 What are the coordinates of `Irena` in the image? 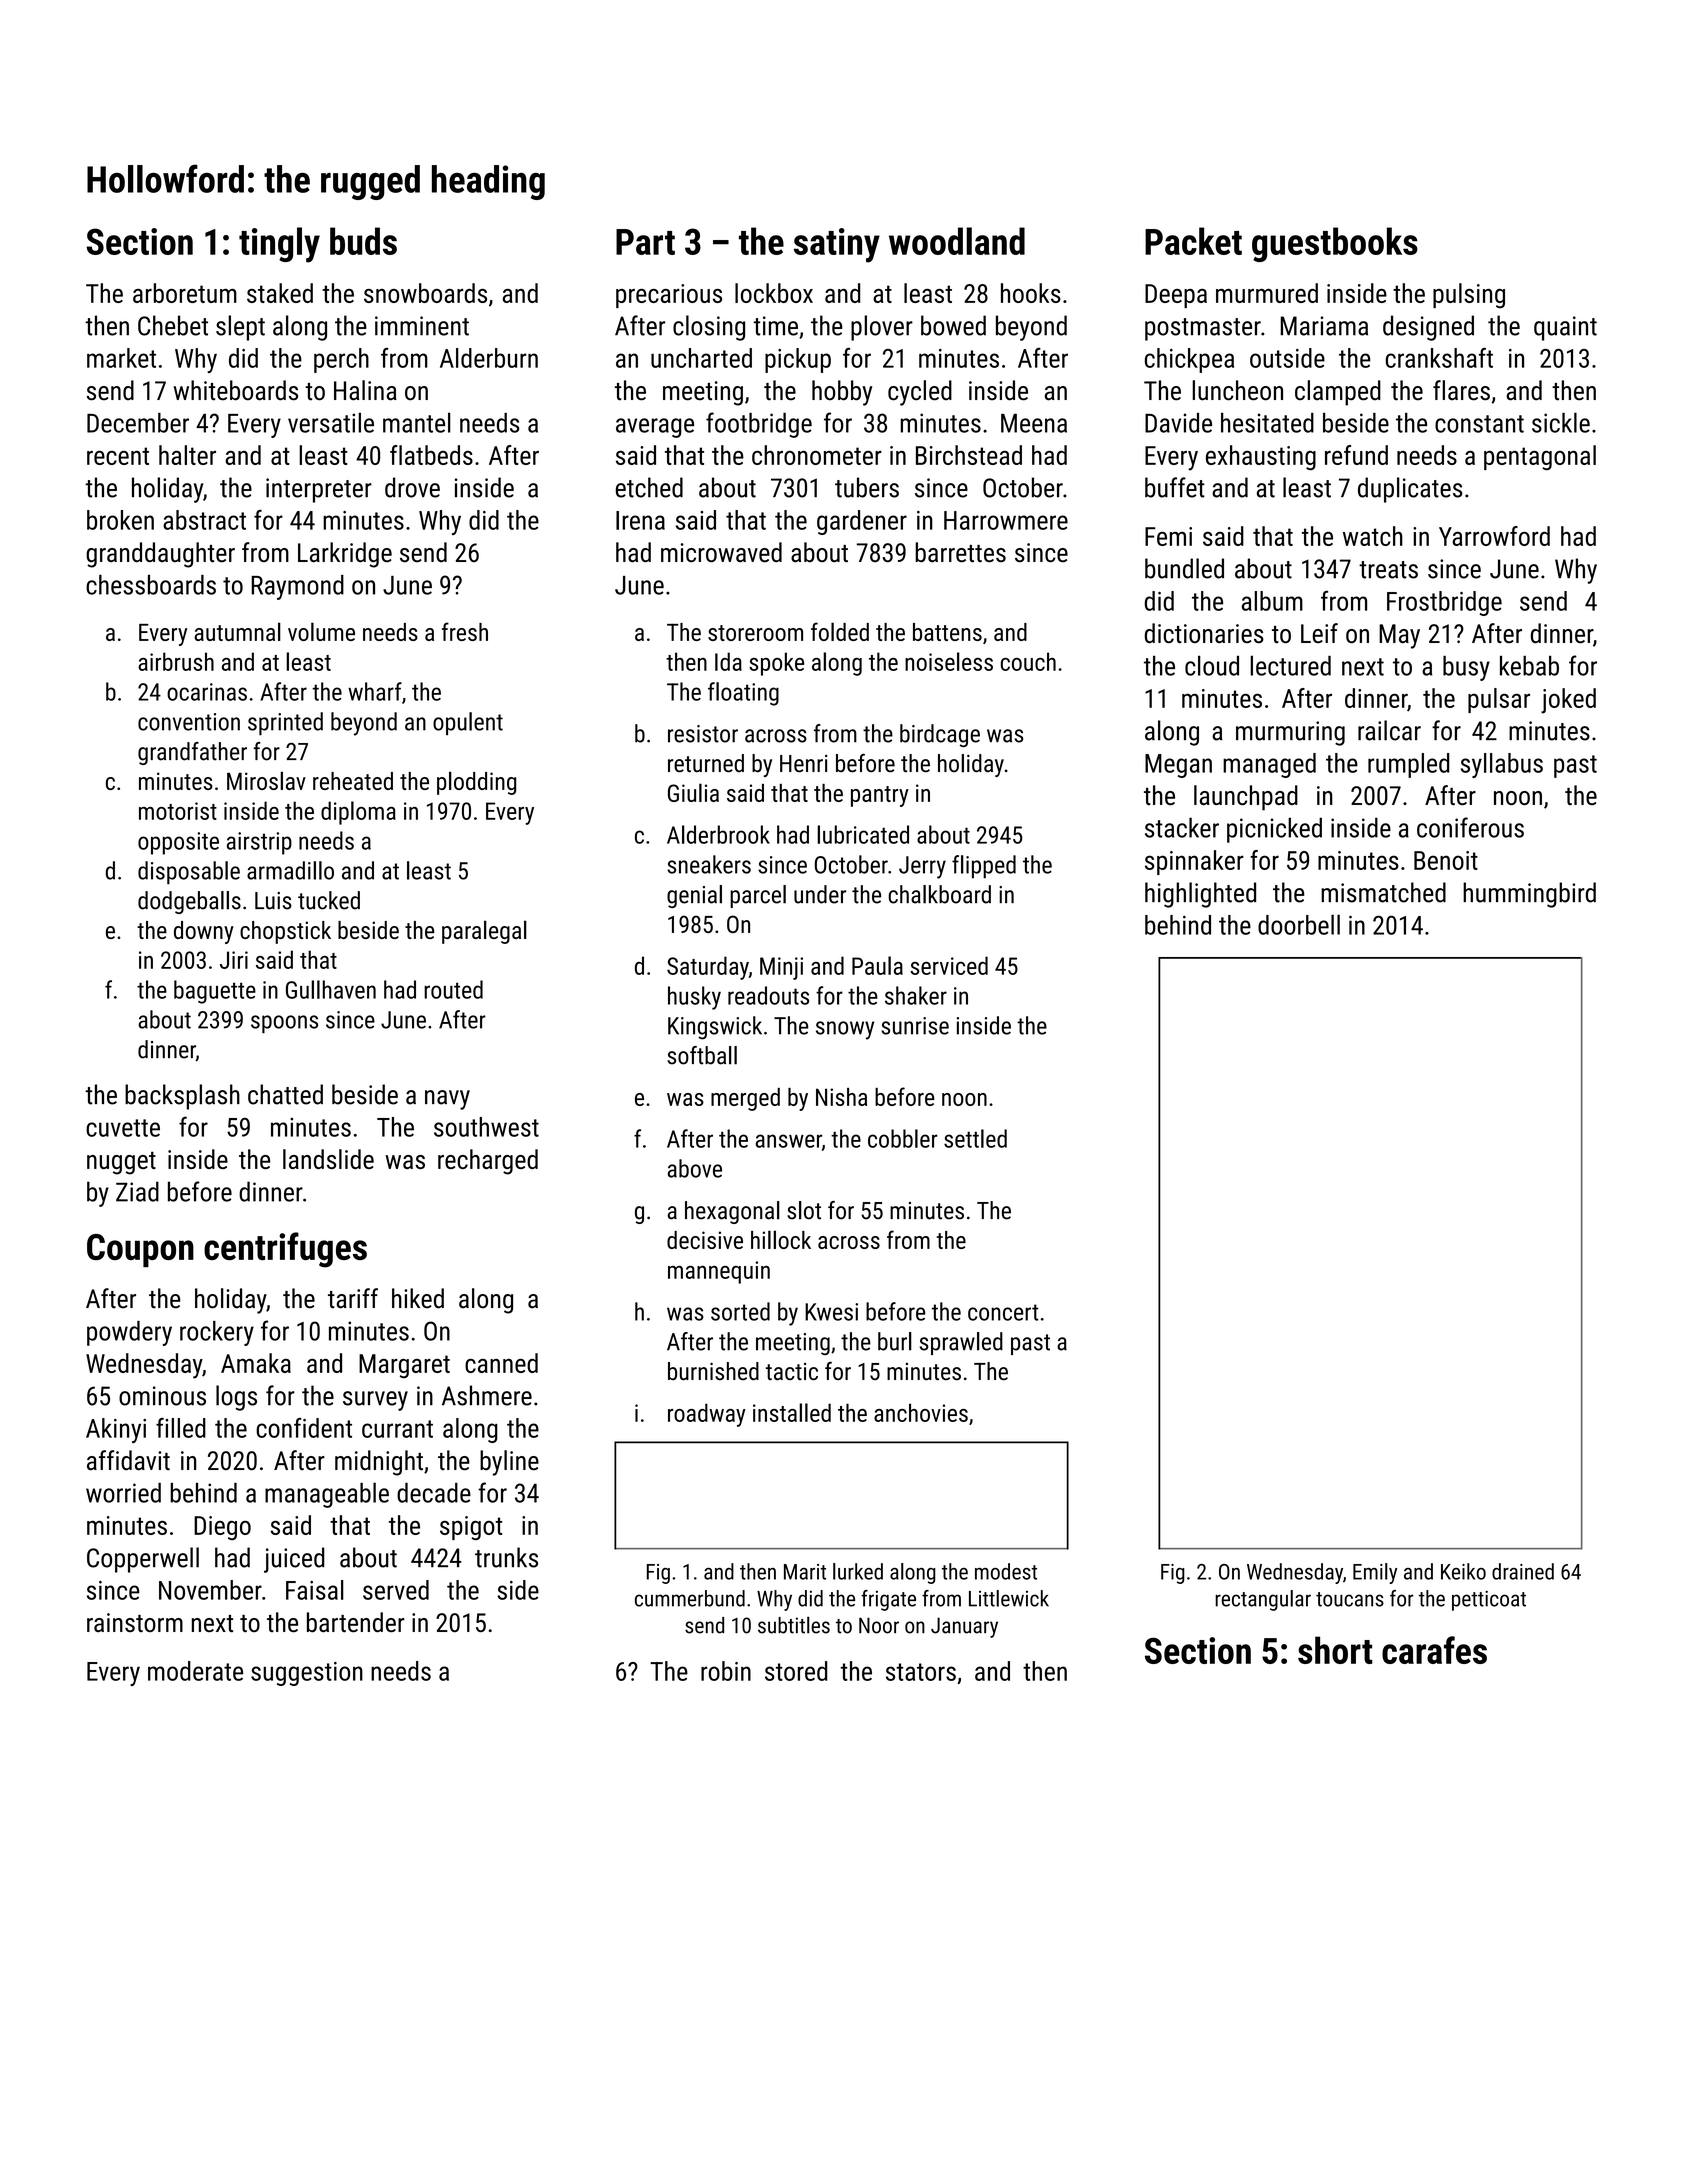 It's located at (640, 520).
